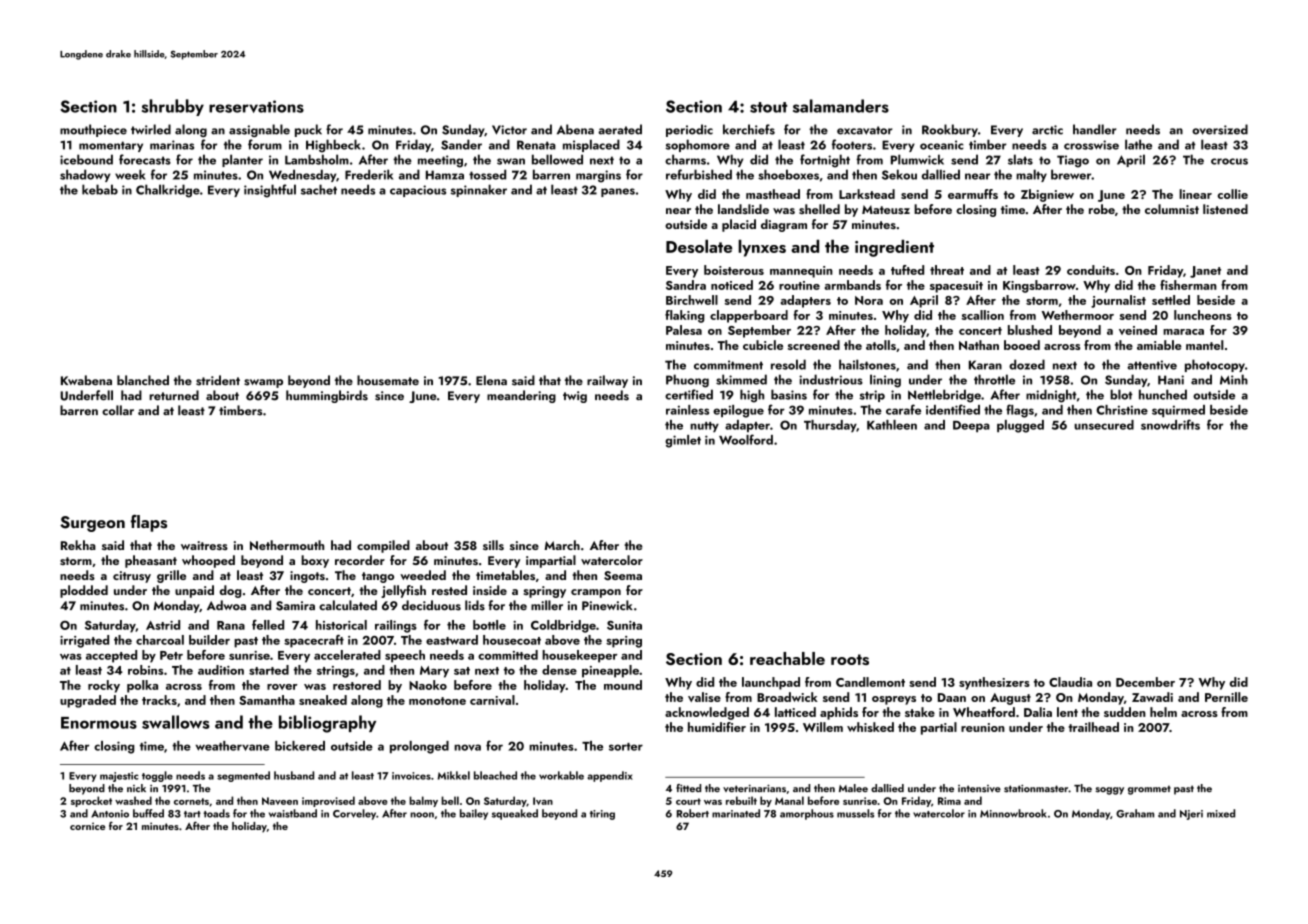 This screenshot has width=1308, height=924. I want to click on snowdrifts, so click(1170, 424).
